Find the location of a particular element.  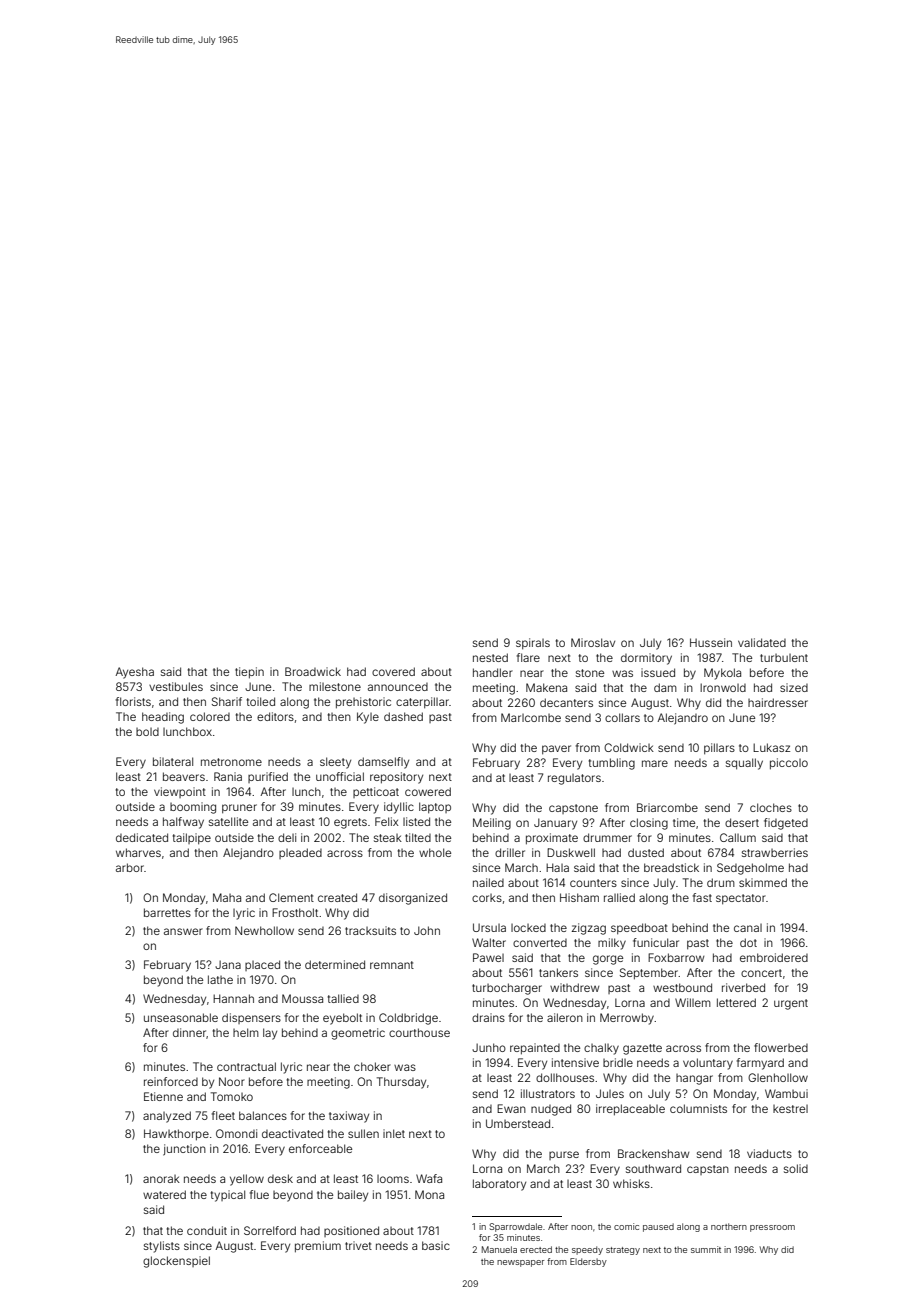

Ayesha is located at coordinates (134, 673).
